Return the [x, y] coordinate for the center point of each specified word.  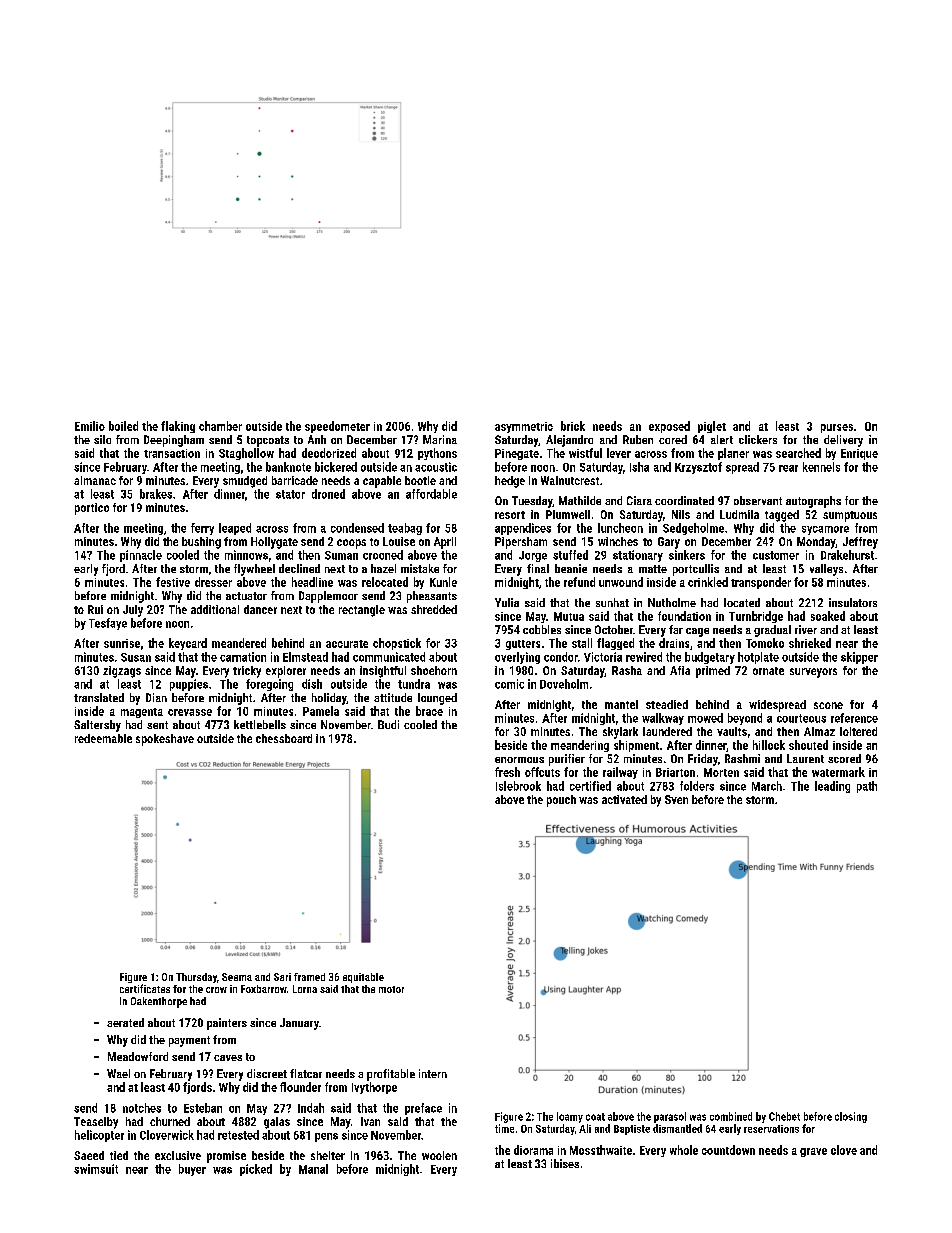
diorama [533, 1150]
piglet [712, 427]
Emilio [90, 426]
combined [731, 1116]
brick [573, 426]
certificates [145, 988]
